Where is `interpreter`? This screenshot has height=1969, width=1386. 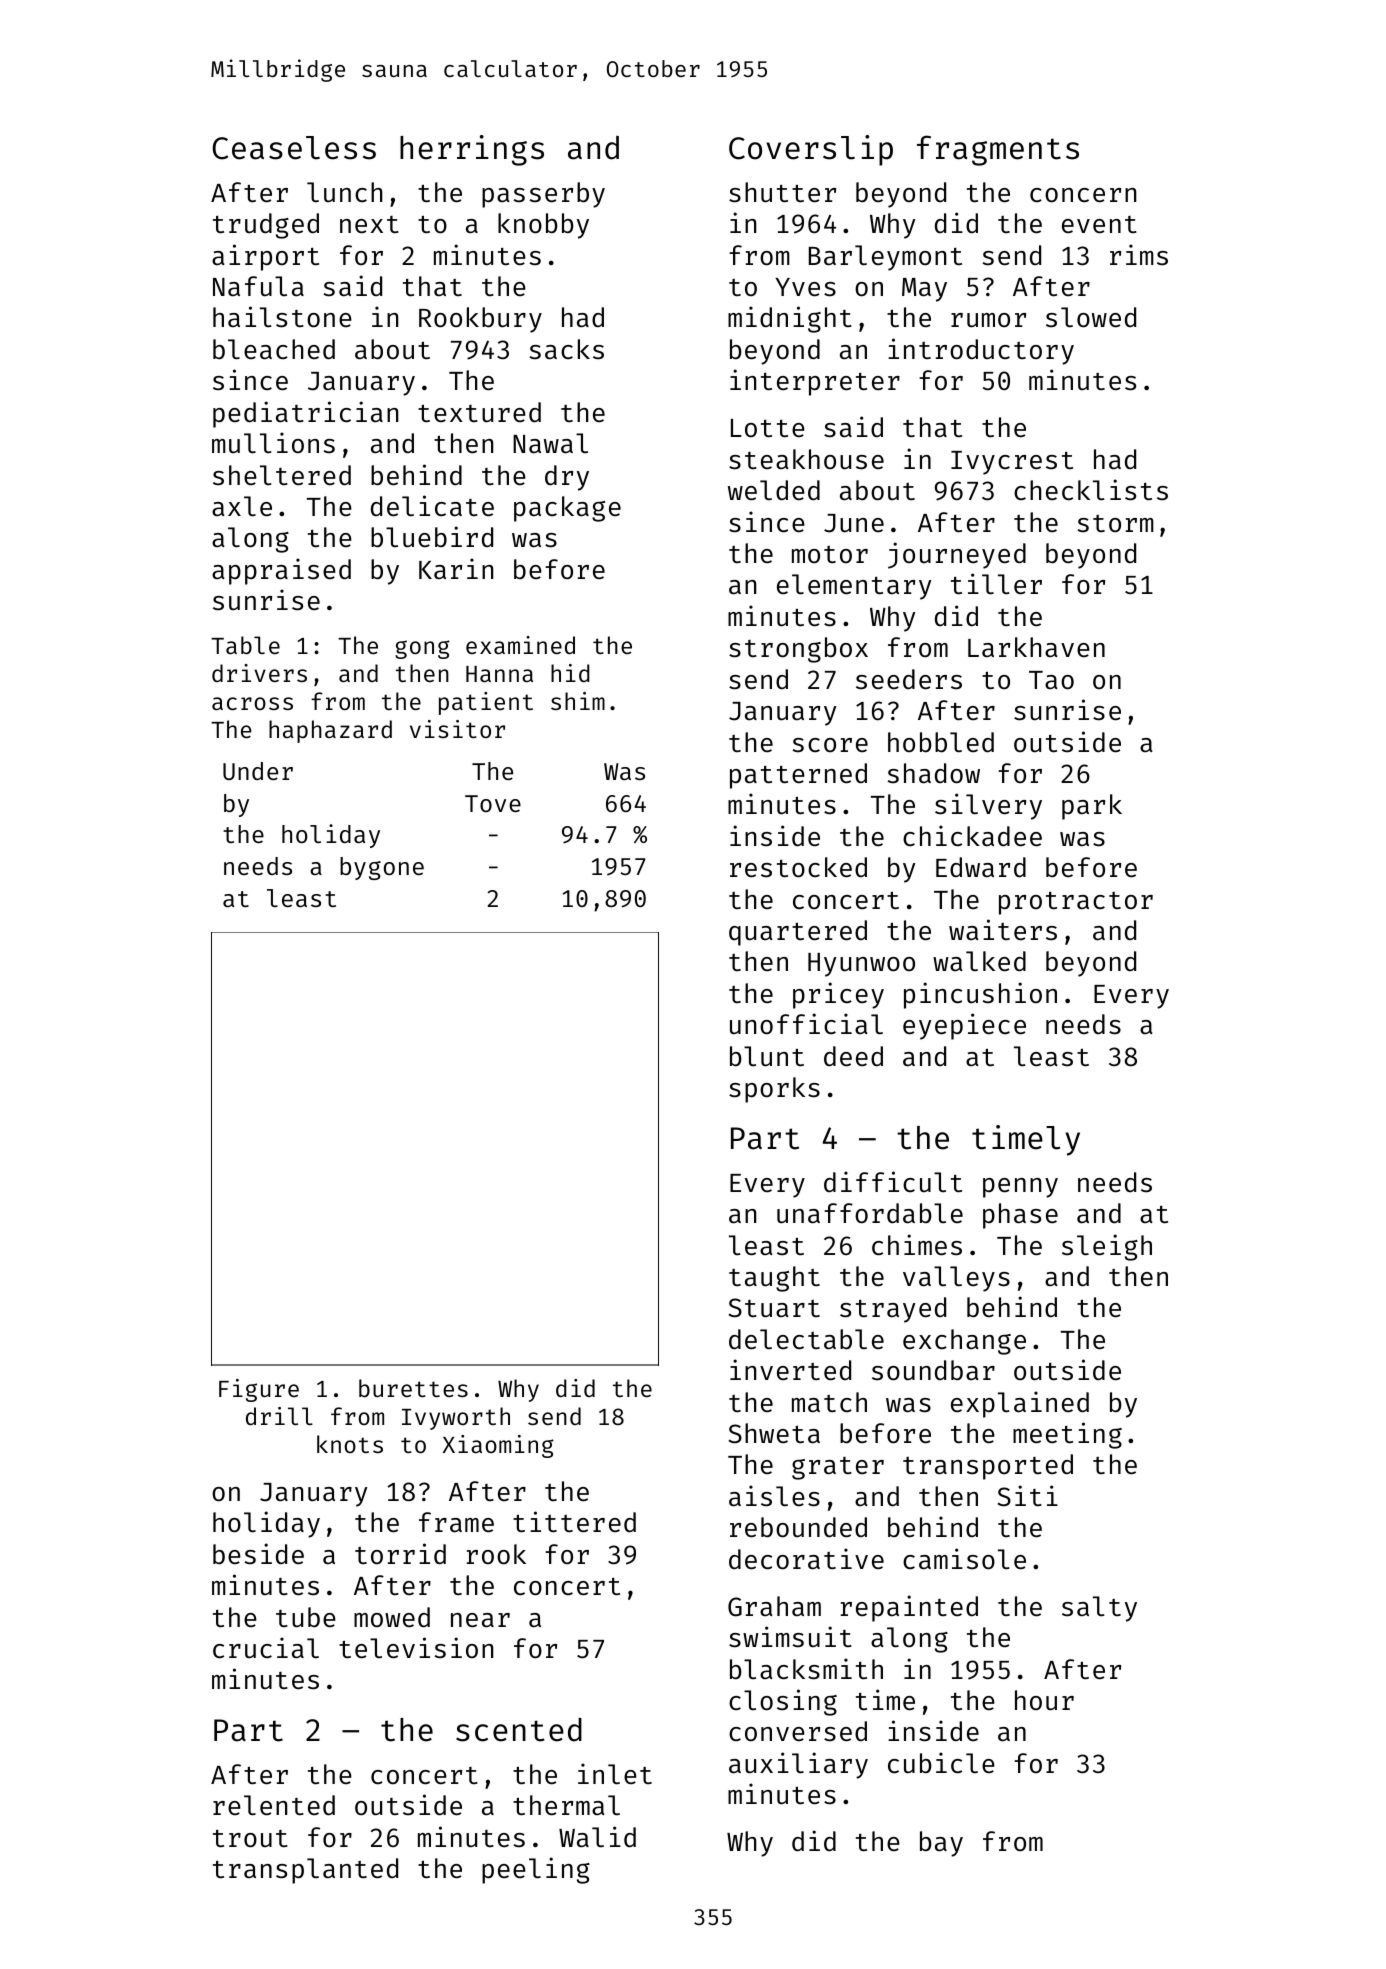
interpreter is located at coordinates (815, 382).
